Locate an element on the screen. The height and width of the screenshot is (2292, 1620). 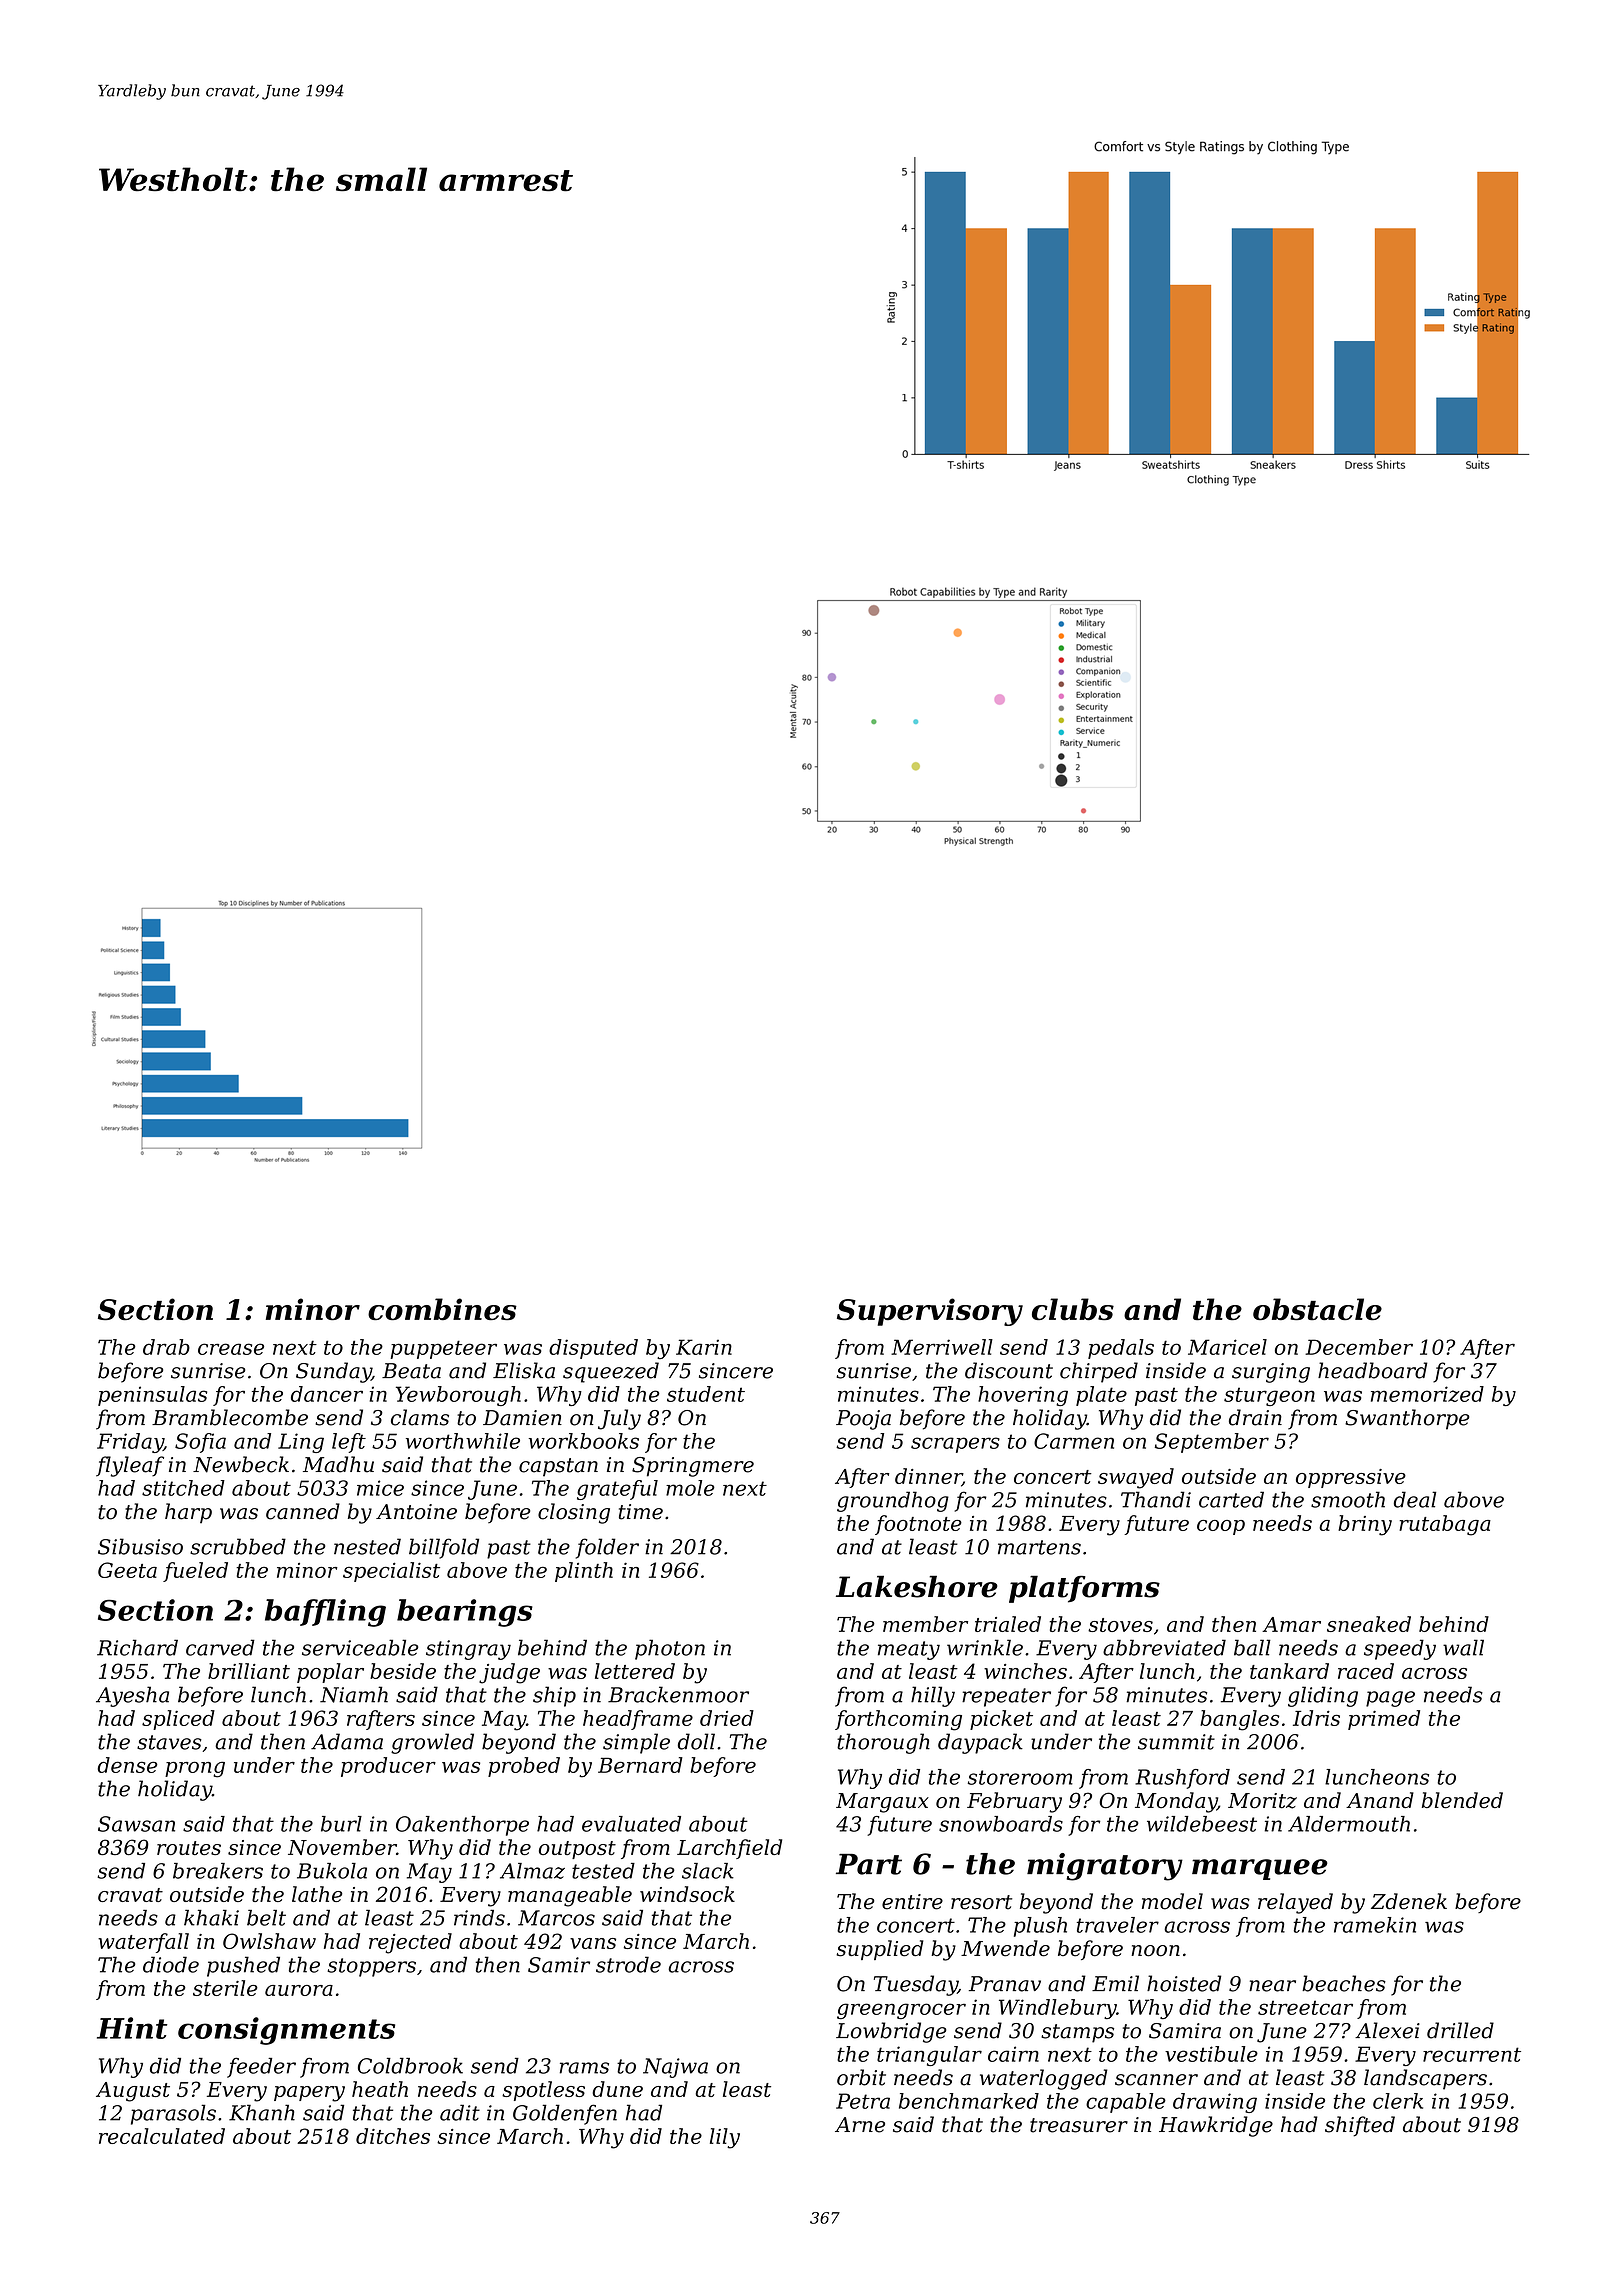
crease is located at coordinates (231, 1349).
